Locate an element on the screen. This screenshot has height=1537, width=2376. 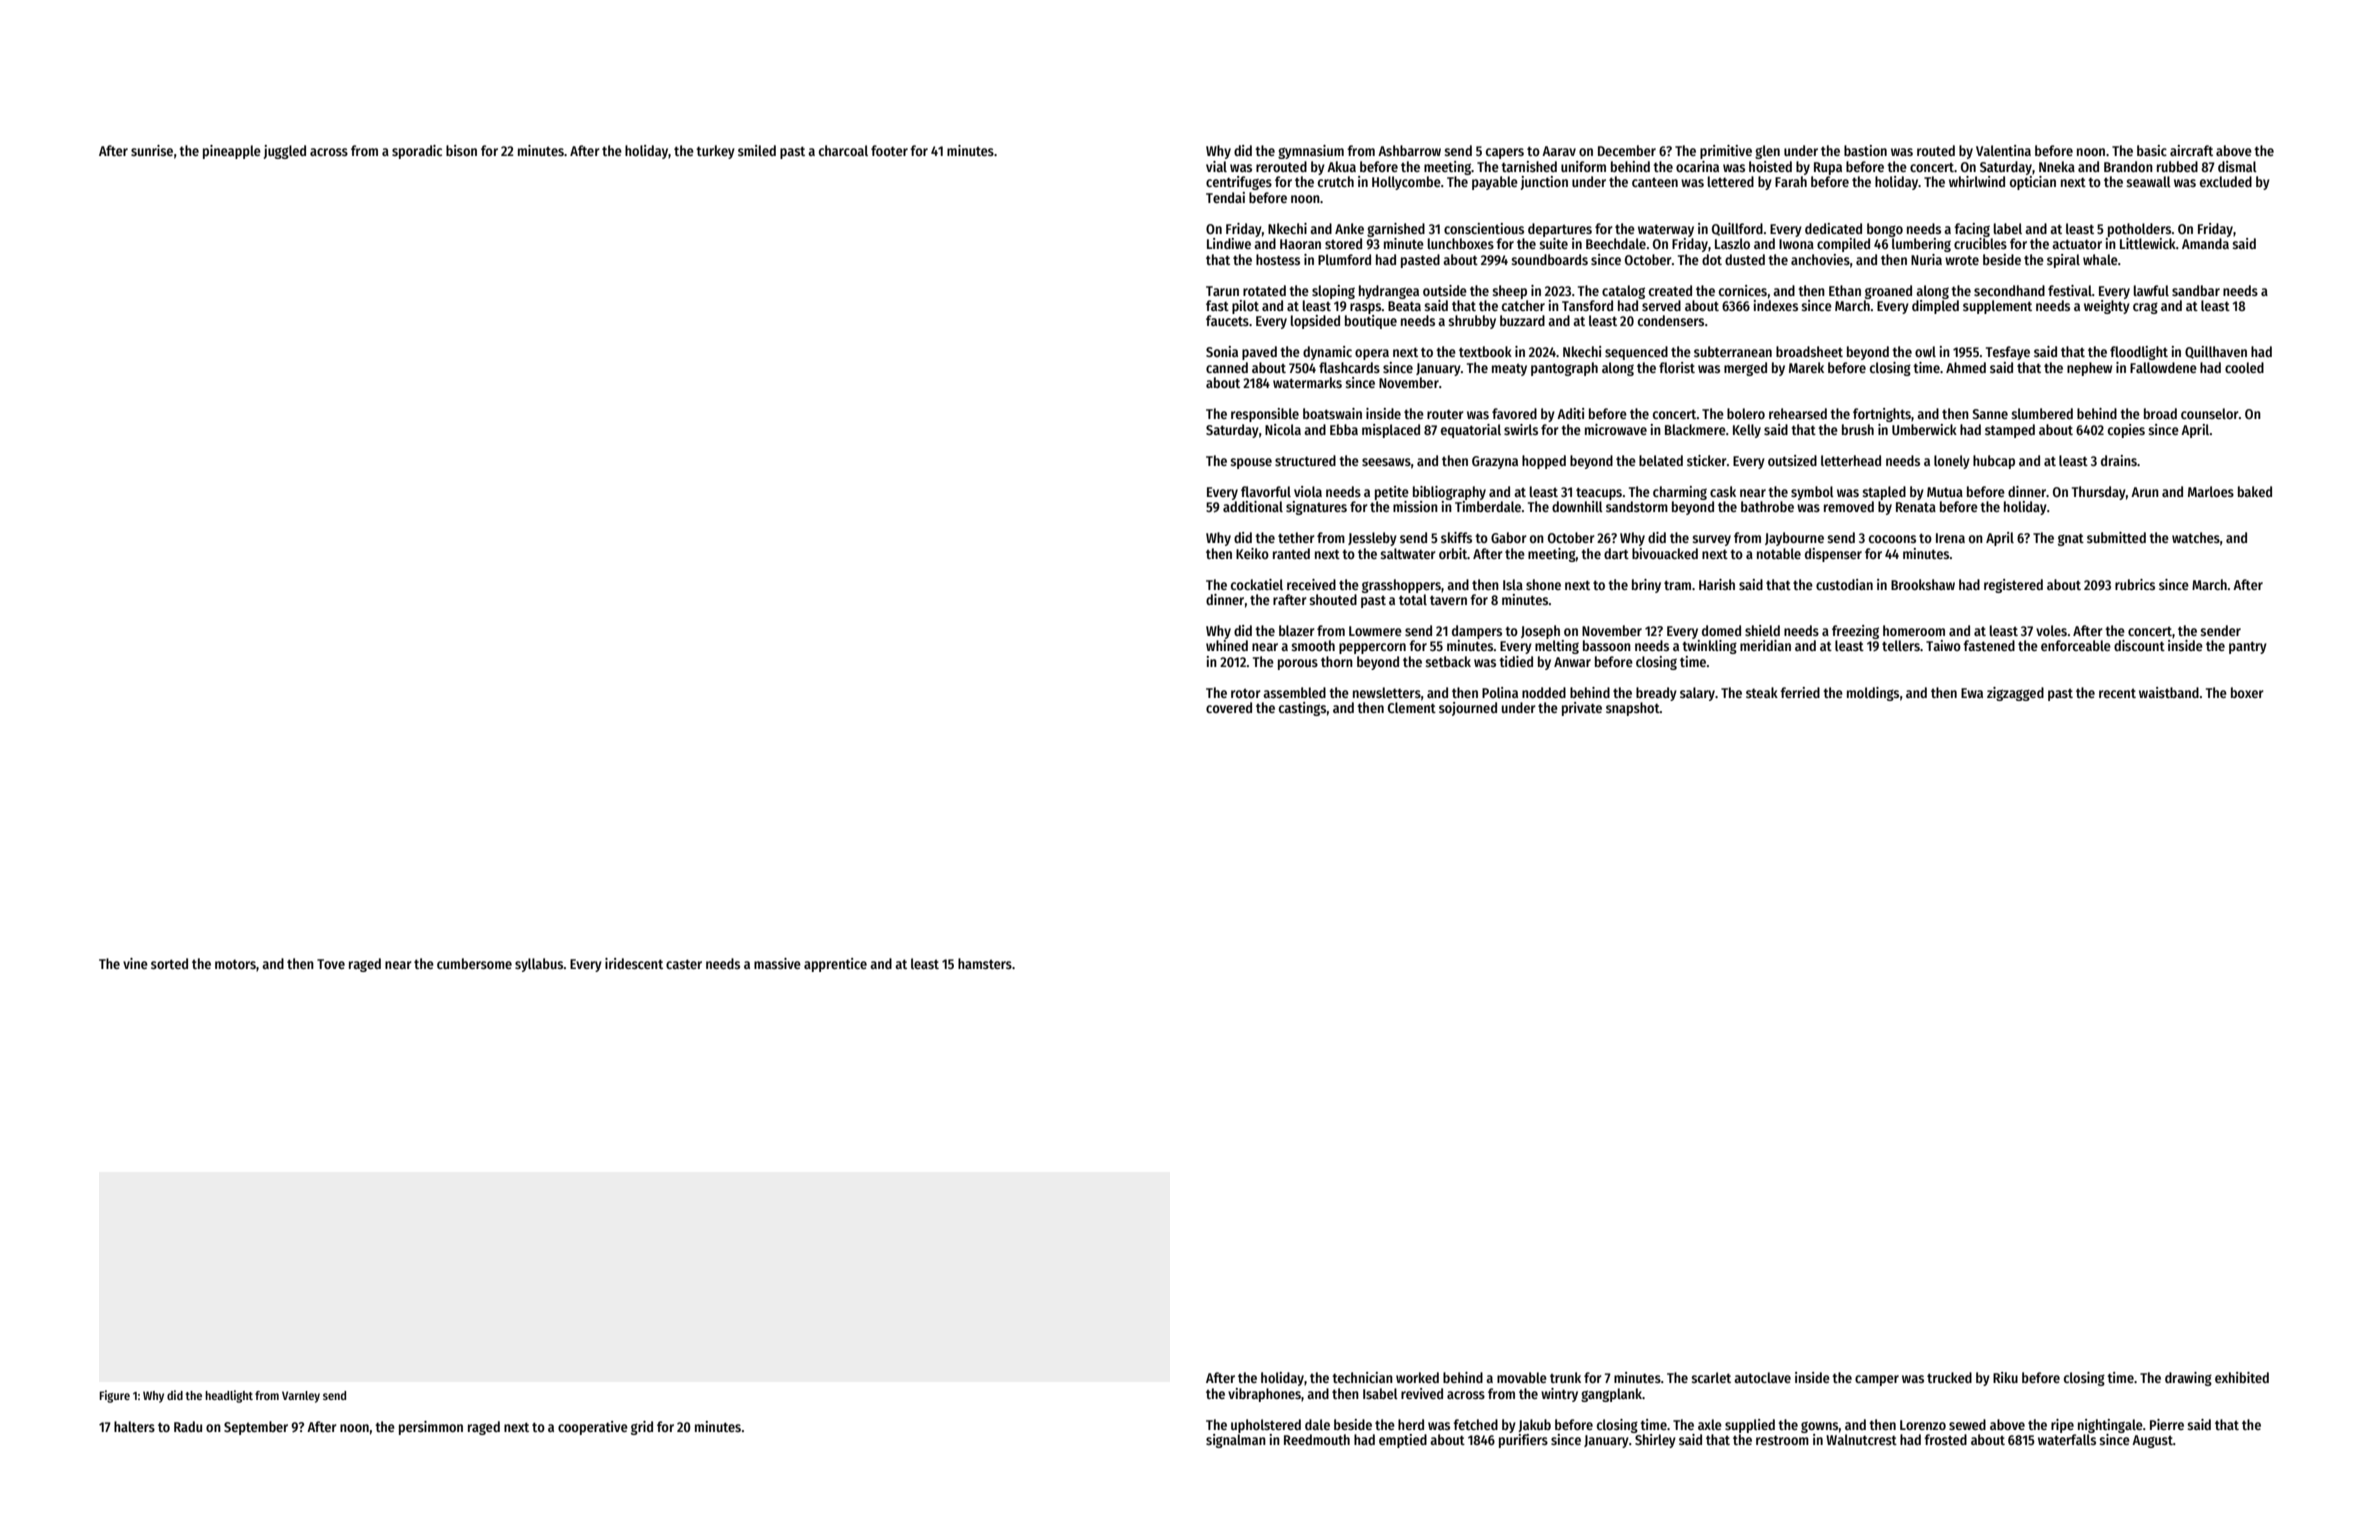
cockatiel is located at coordinates (1257, 584).
